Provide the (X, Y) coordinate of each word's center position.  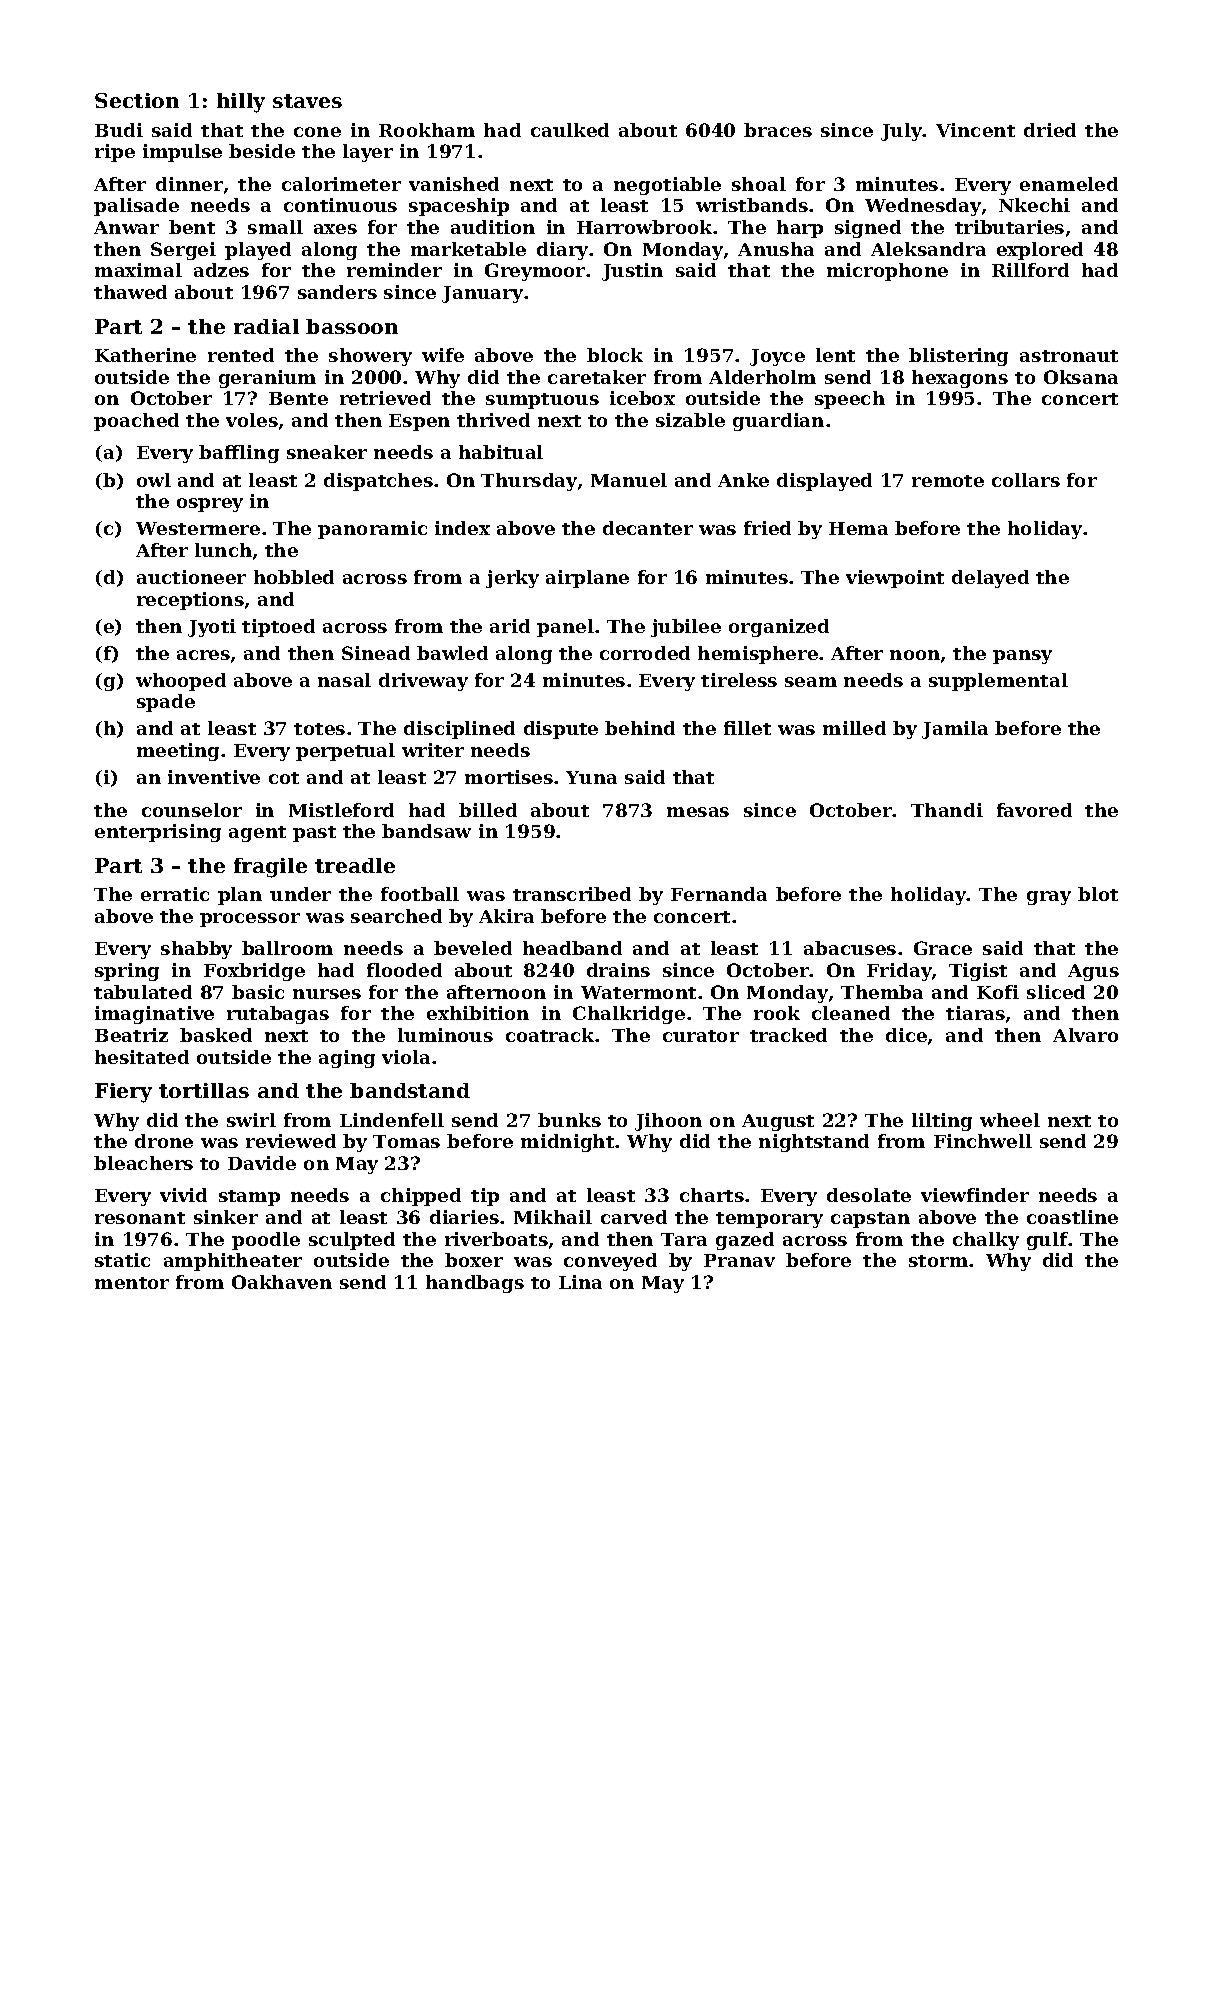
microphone (887, 272)
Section (137, 100)
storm (938, 1261)
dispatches (378, 482)
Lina (580, 1282)
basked (216, 1035)
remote (948, 481)
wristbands (752, 205)
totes (319, 729)
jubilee (686, 628)
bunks (569, 1120)
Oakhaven (282, 1282)
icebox (642, 398)
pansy (1022, 657)
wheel (1010, 1120)
